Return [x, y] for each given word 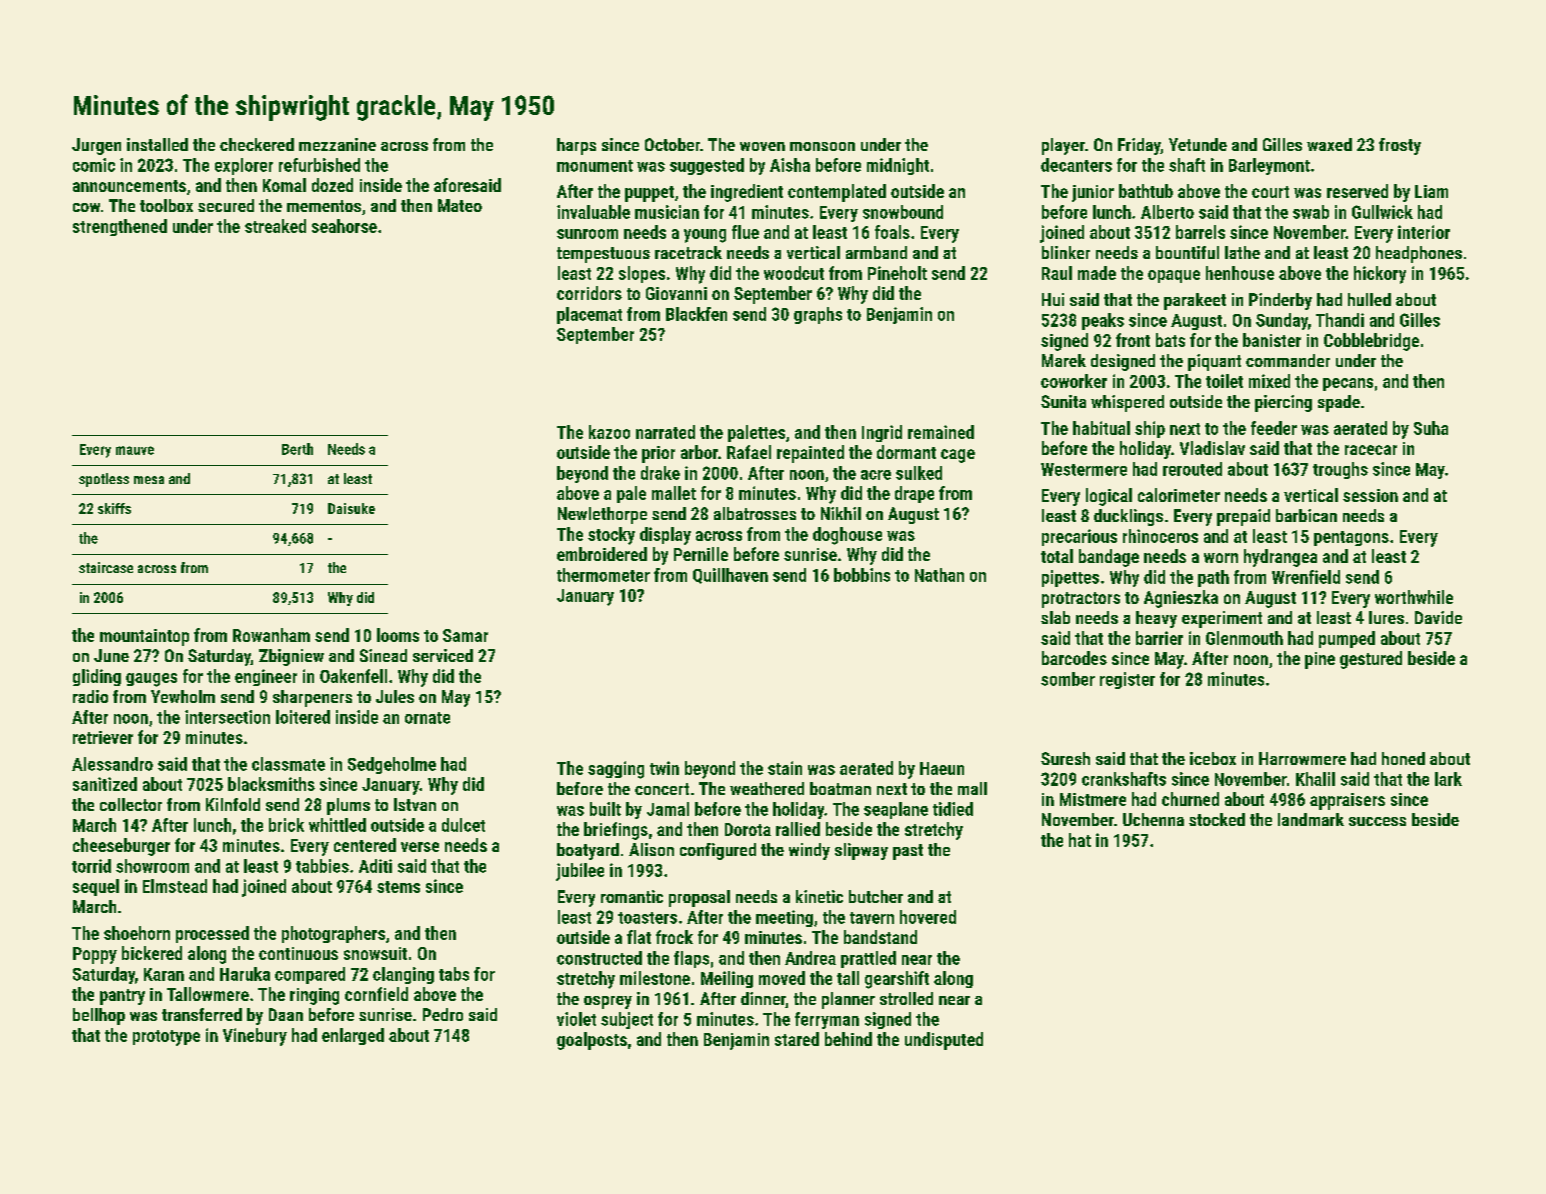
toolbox [166, 205]
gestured [1371, 660]
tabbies [322, 866]
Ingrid [882, 433]
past [908, 852]
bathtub [1146, 191]
